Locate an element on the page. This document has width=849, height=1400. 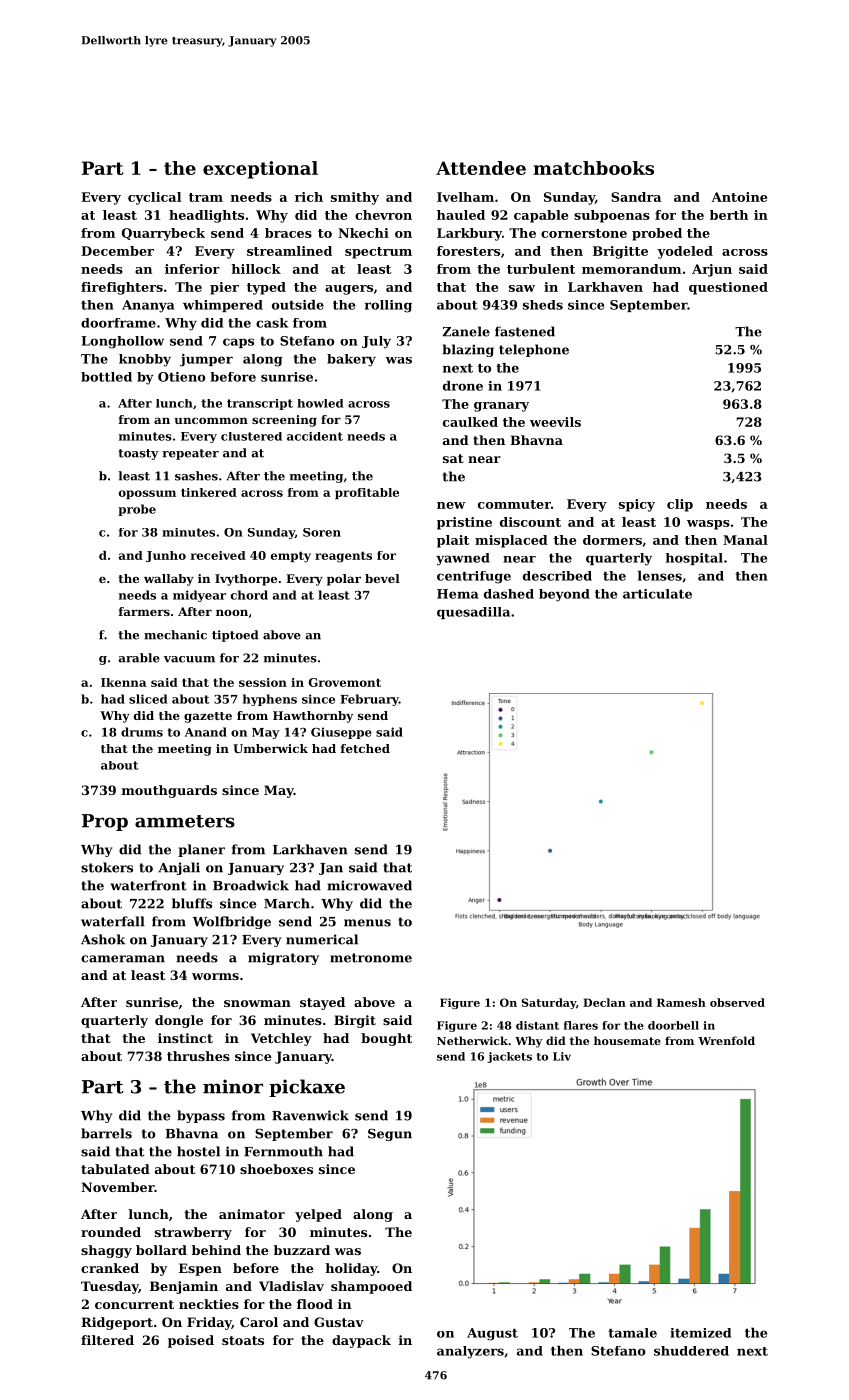
arable is located at coordinates (139, 658).
